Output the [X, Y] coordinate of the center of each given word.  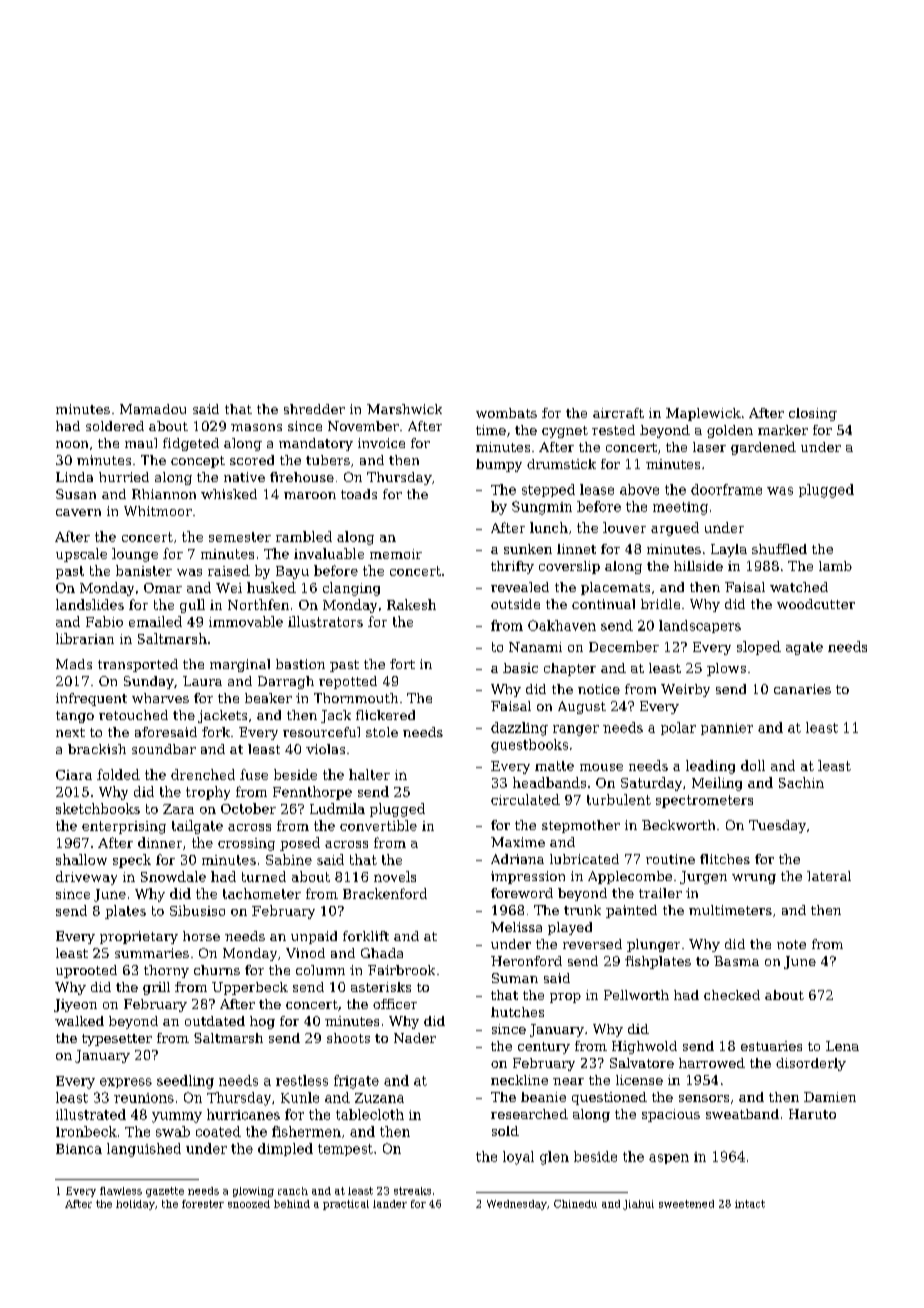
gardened [763, 448]
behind [292, 1204]
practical [346, 1205]
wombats [506, 413]
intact [750, 1204]
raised [229, 570]
